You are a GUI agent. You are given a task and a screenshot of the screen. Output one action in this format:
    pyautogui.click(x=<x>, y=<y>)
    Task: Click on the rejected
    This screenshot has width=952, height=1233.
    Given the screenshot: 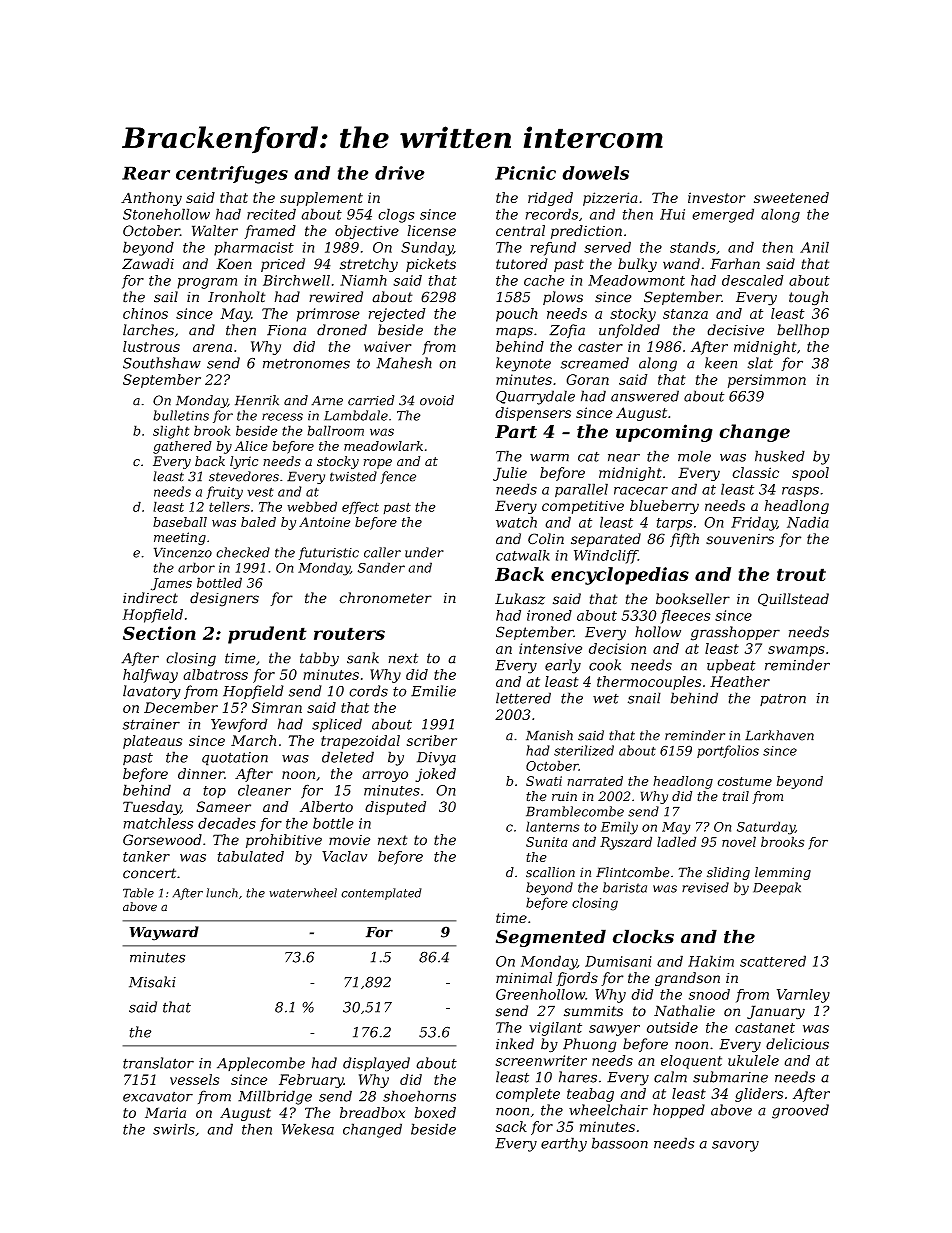 What is the action you would take?
    pyautogui.click(x=397, y=315)
